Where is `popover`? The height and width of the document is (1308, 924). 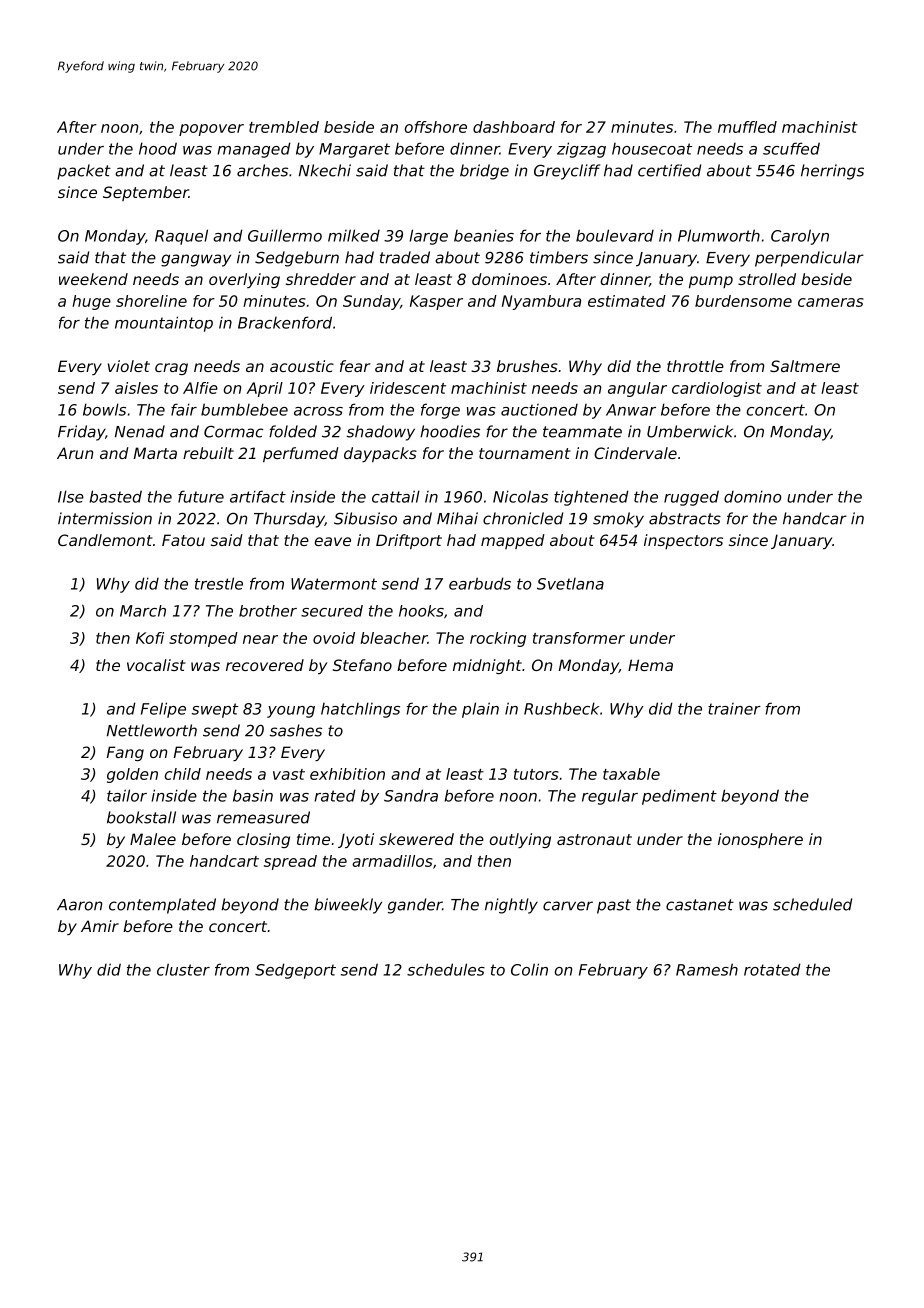 popover is located at coordinates (211, 130).
